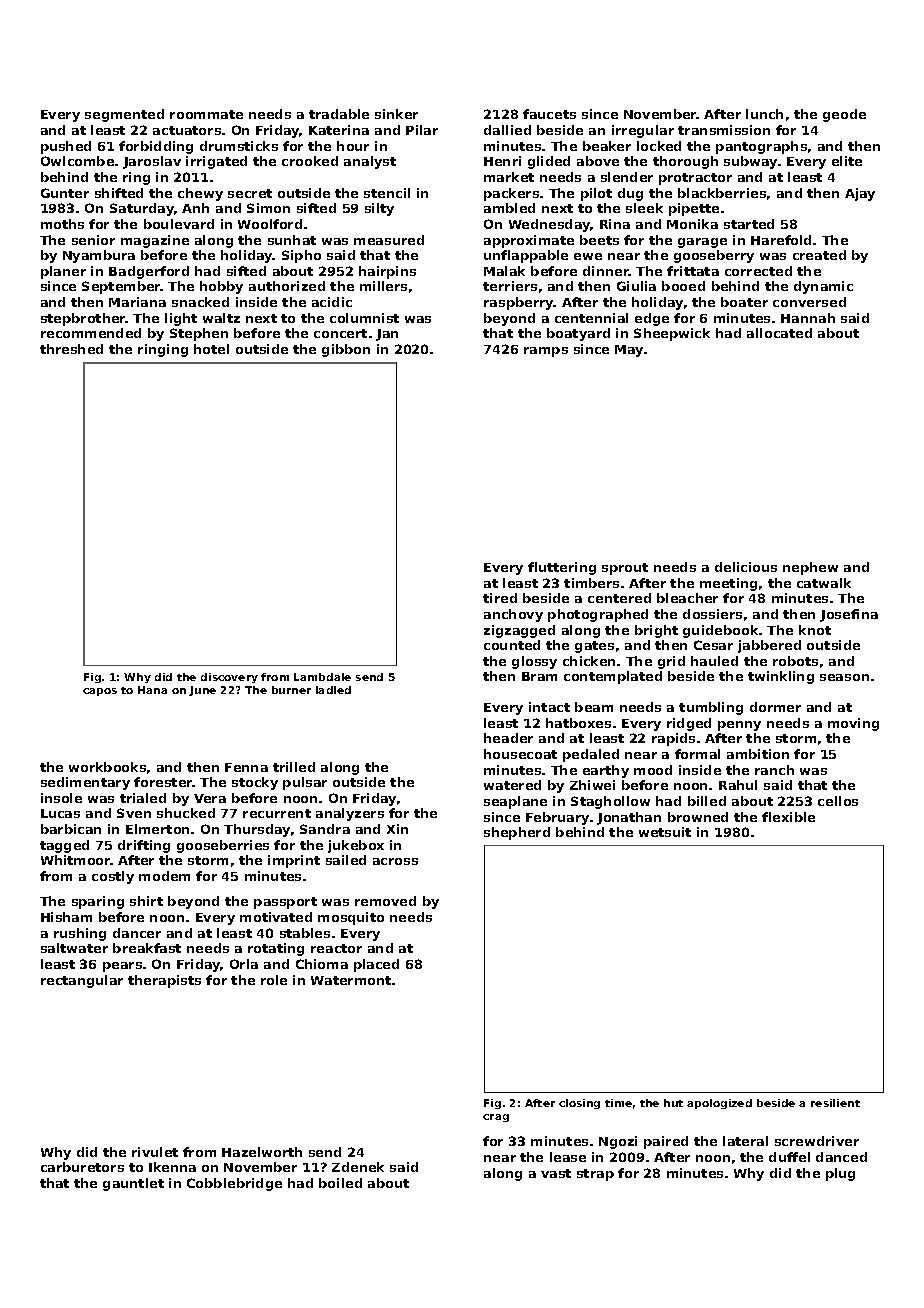  What do you see at coordinates (340, 1183) in the image?
I see `boiled` at bounding box center [340, 1183].
